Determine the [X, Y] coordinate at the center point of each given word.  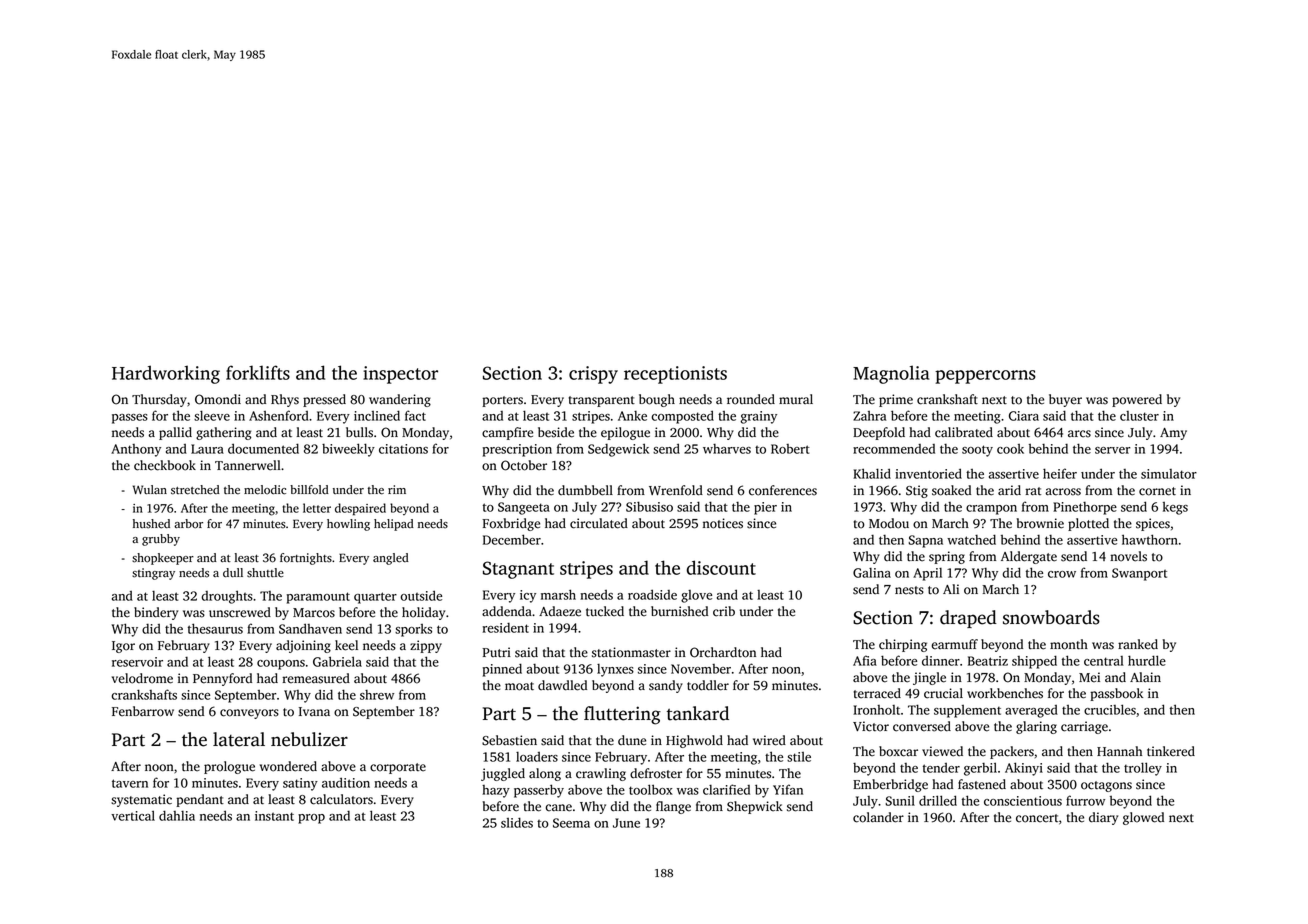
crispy [593, 375]
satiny [300, 784]
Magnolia [891, 374]
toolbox [651, 789]
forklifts [258, 372]
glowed [1143, 818]
